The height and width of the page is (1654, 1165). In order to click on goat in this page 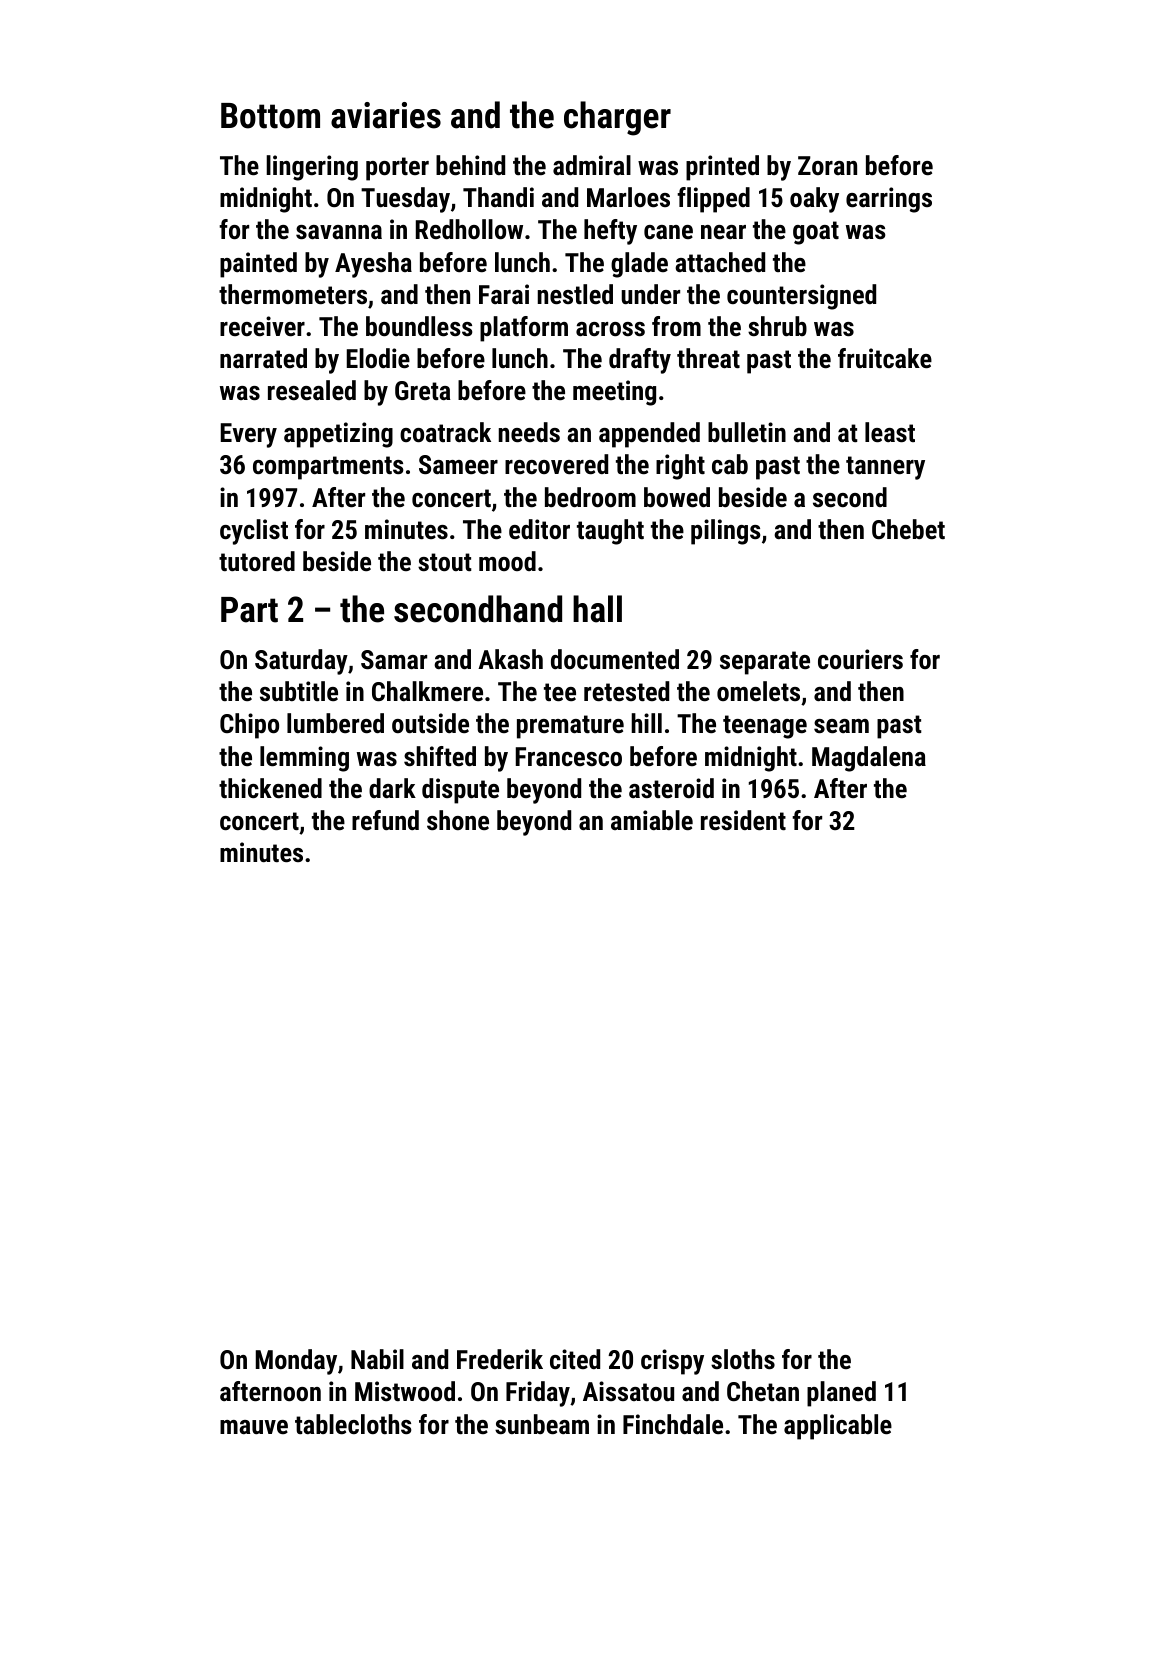, I will do `click(816, 233)`.
